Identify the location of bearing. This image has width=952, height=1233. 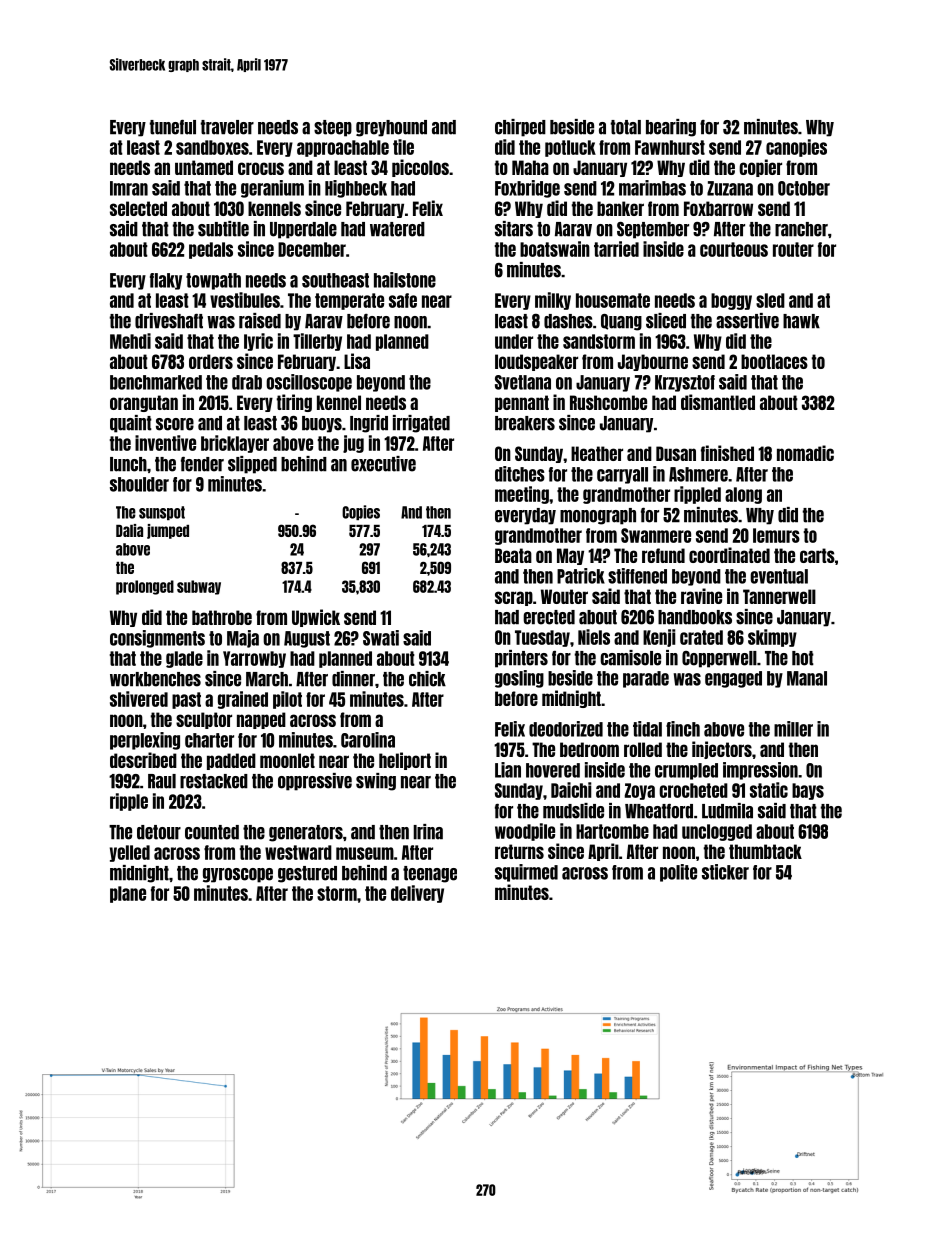
(671, 128).
